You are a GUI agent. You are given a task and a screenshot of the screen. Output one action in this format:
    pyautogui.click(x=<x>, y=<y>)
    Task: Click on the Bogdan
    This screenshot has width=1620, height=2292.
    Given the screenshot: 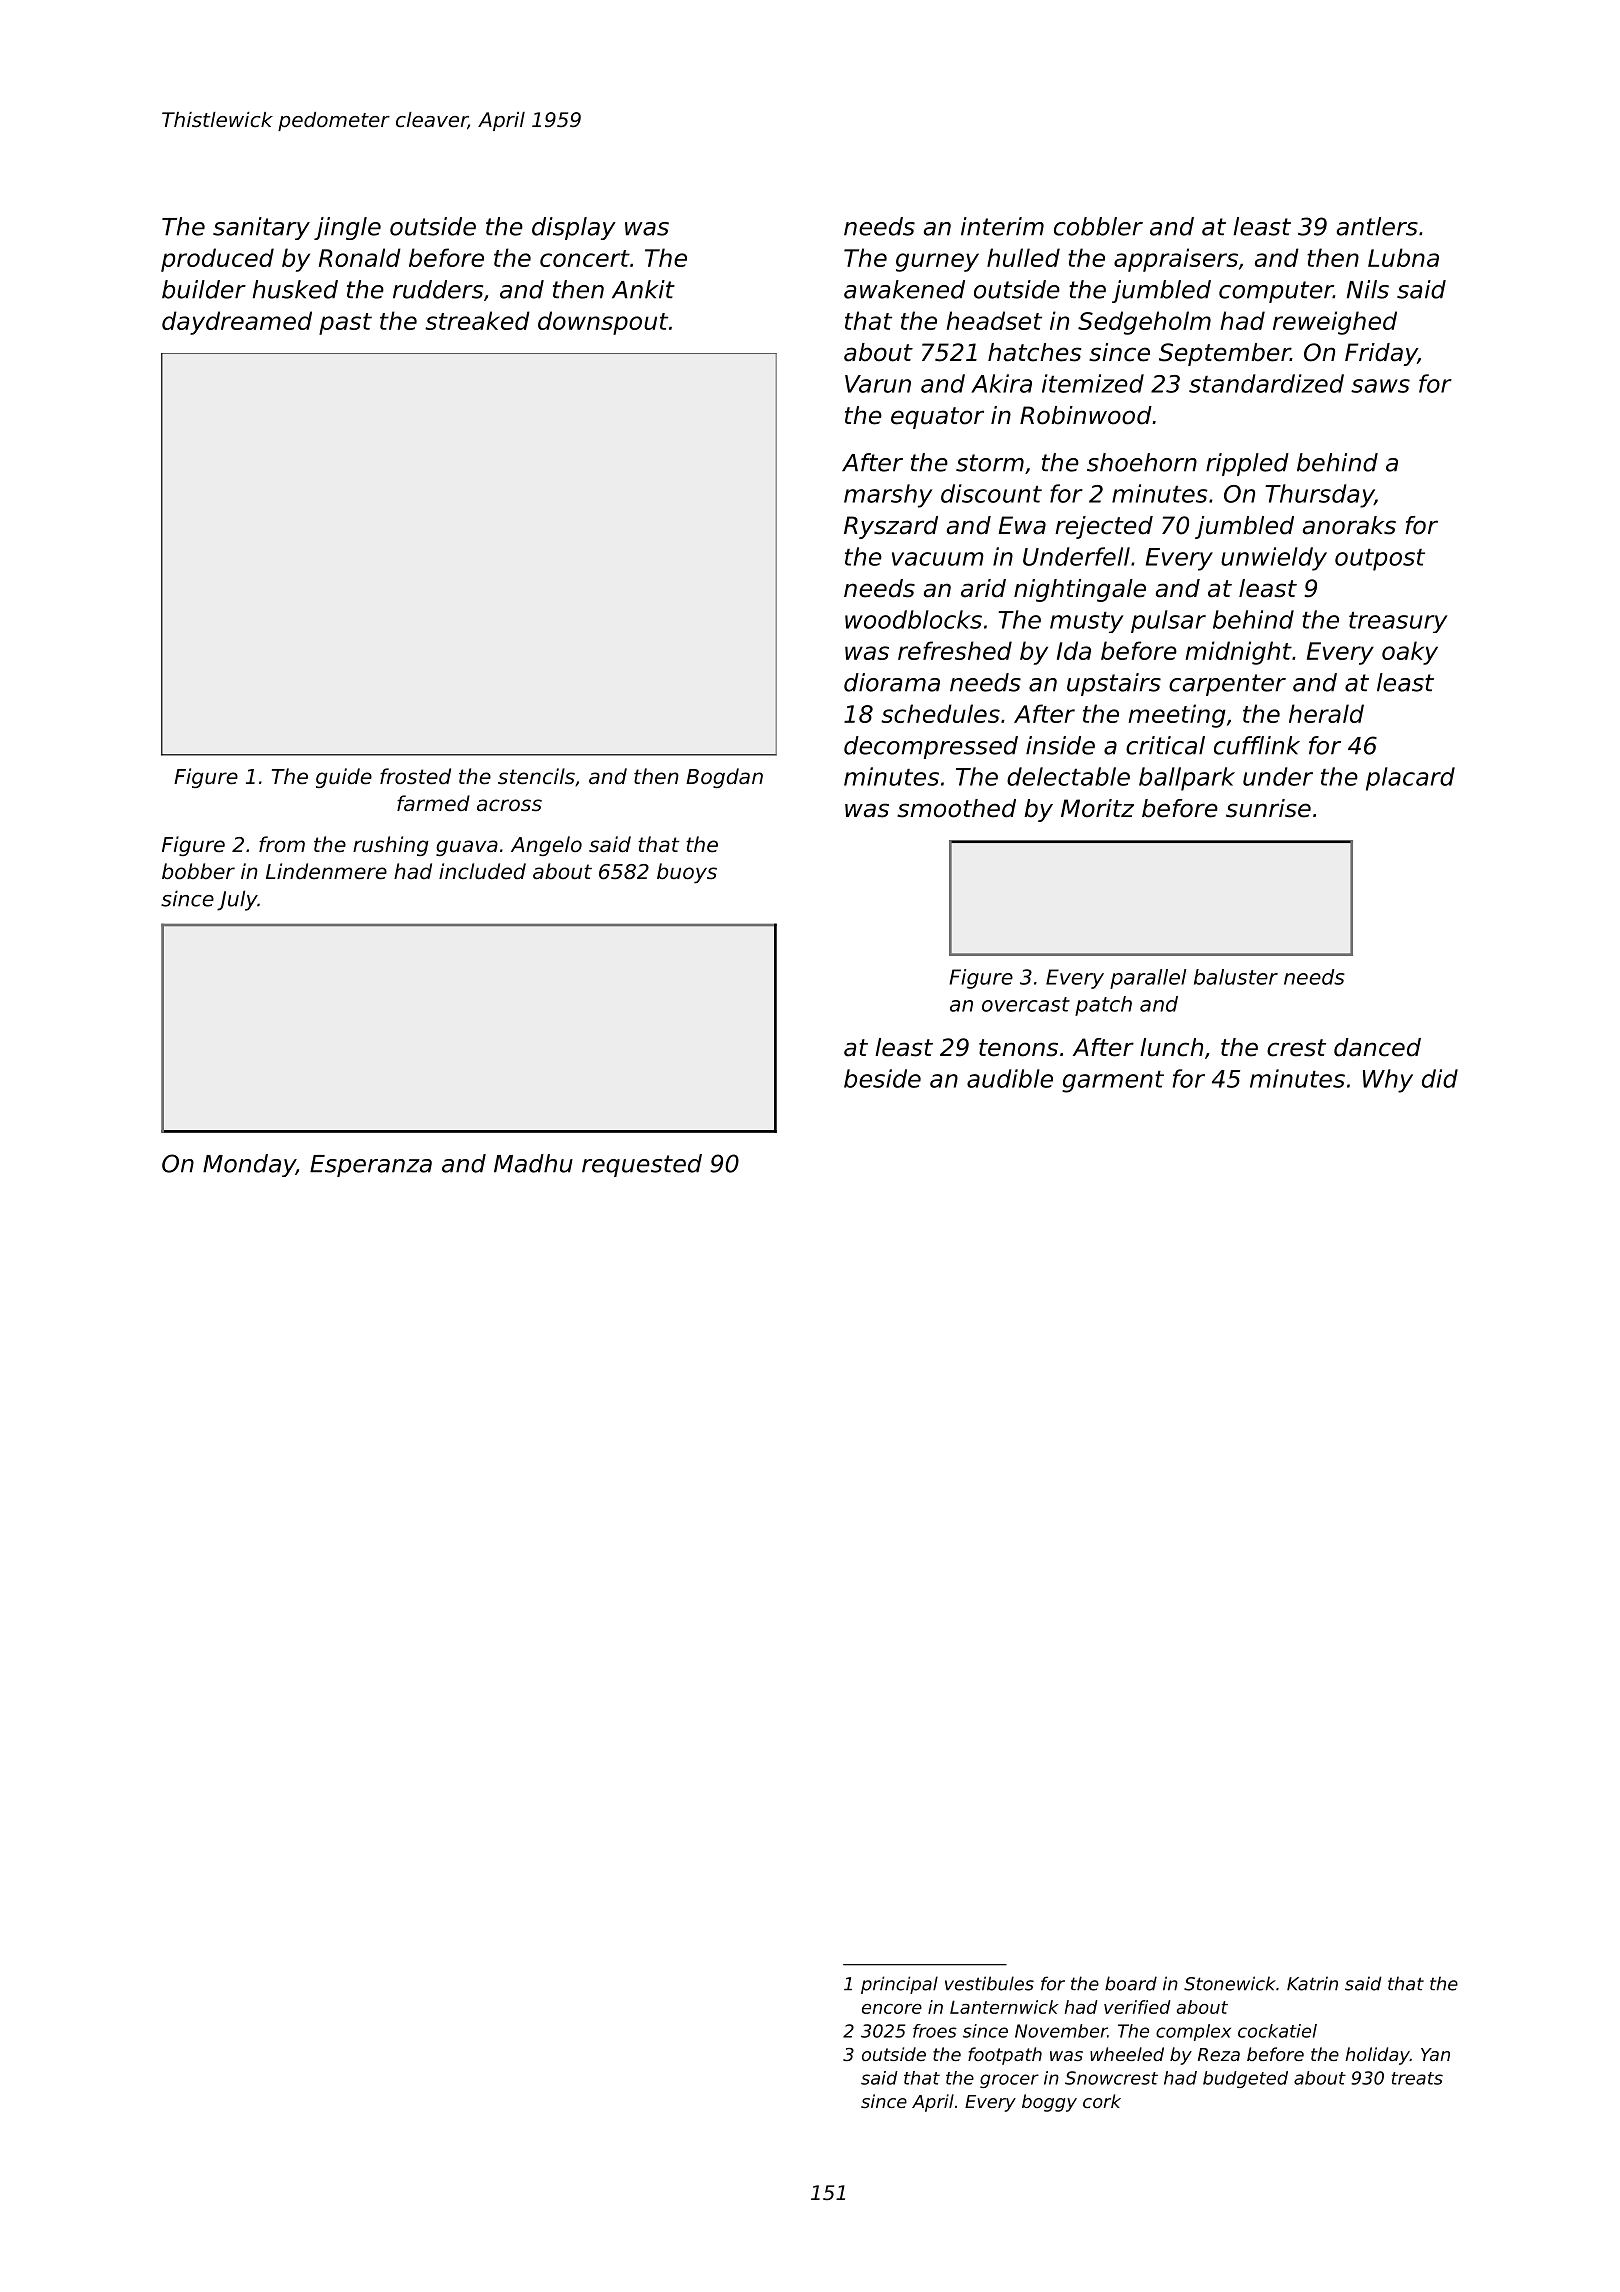 What is the action you would take?
    pyautogui.click(x=724, y=778)
